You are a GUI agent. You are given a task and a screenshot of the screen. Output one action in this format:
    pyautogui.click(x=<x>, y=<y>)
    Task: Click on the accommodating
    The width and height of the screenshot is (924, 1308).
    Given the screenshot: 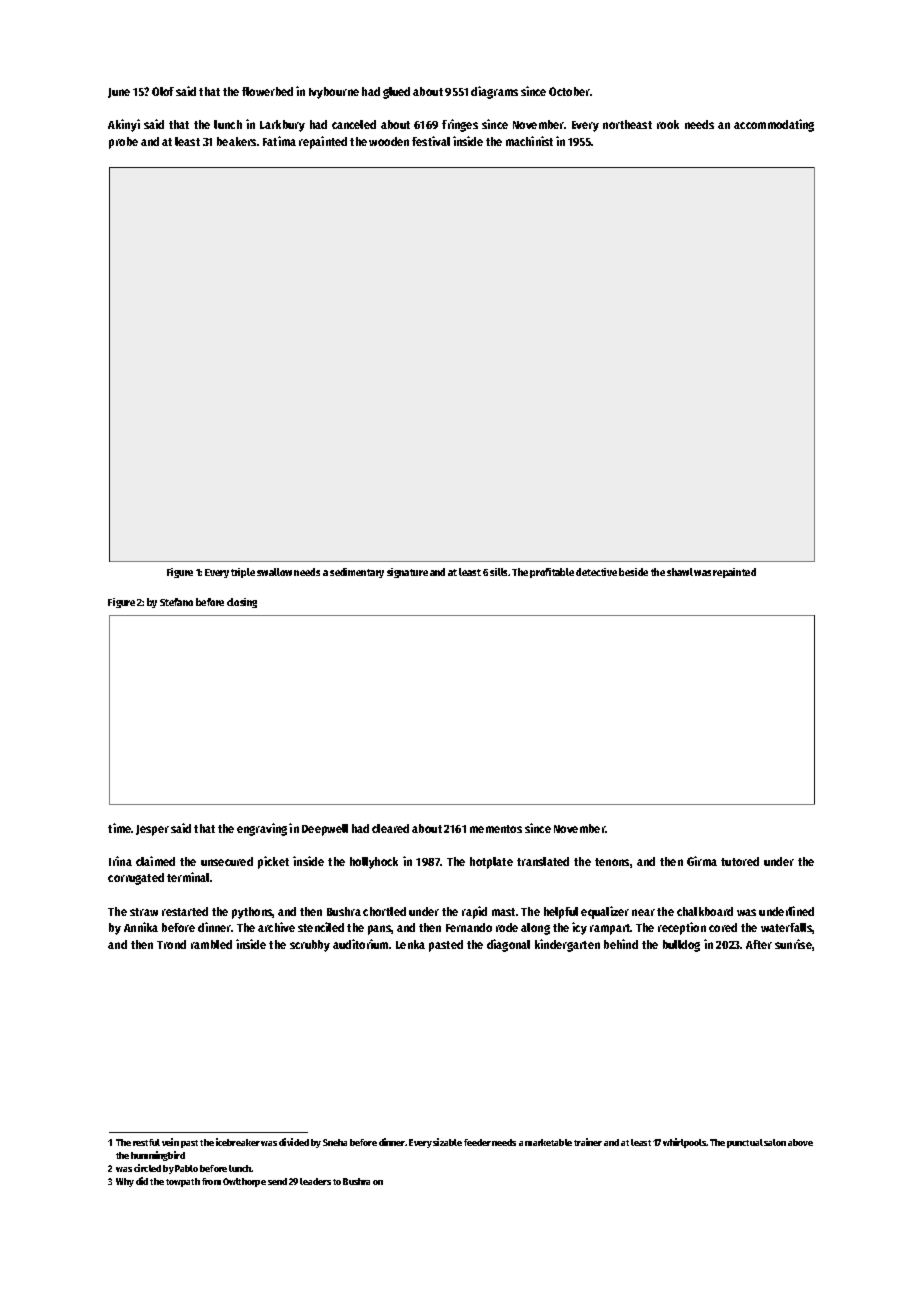 What is the action you would take?
    pyautogui.click(x=774, y=125)
